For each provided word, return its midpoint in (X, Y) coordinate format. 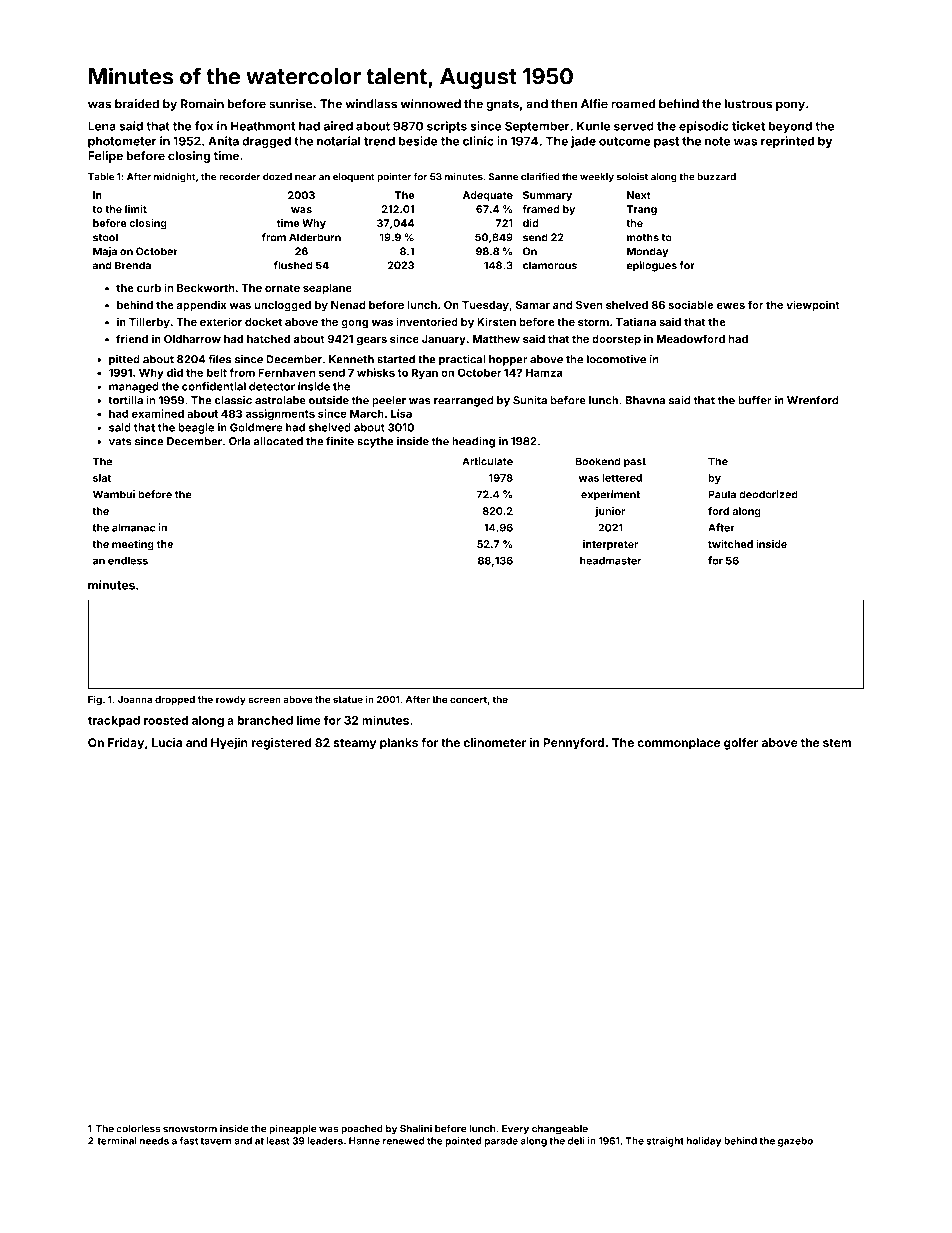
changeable (560, 1130)
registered (281, 744)
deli (576, 1141)
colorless (138, 1129)
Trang (642, 210)
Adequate (488, 196)
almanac (133, 528)
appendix (201, 306)
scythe (375, 442)
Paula (722, 494)
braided (137, 104)
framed (540, 209)
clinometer (494, 742)
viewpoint (813, 306)
